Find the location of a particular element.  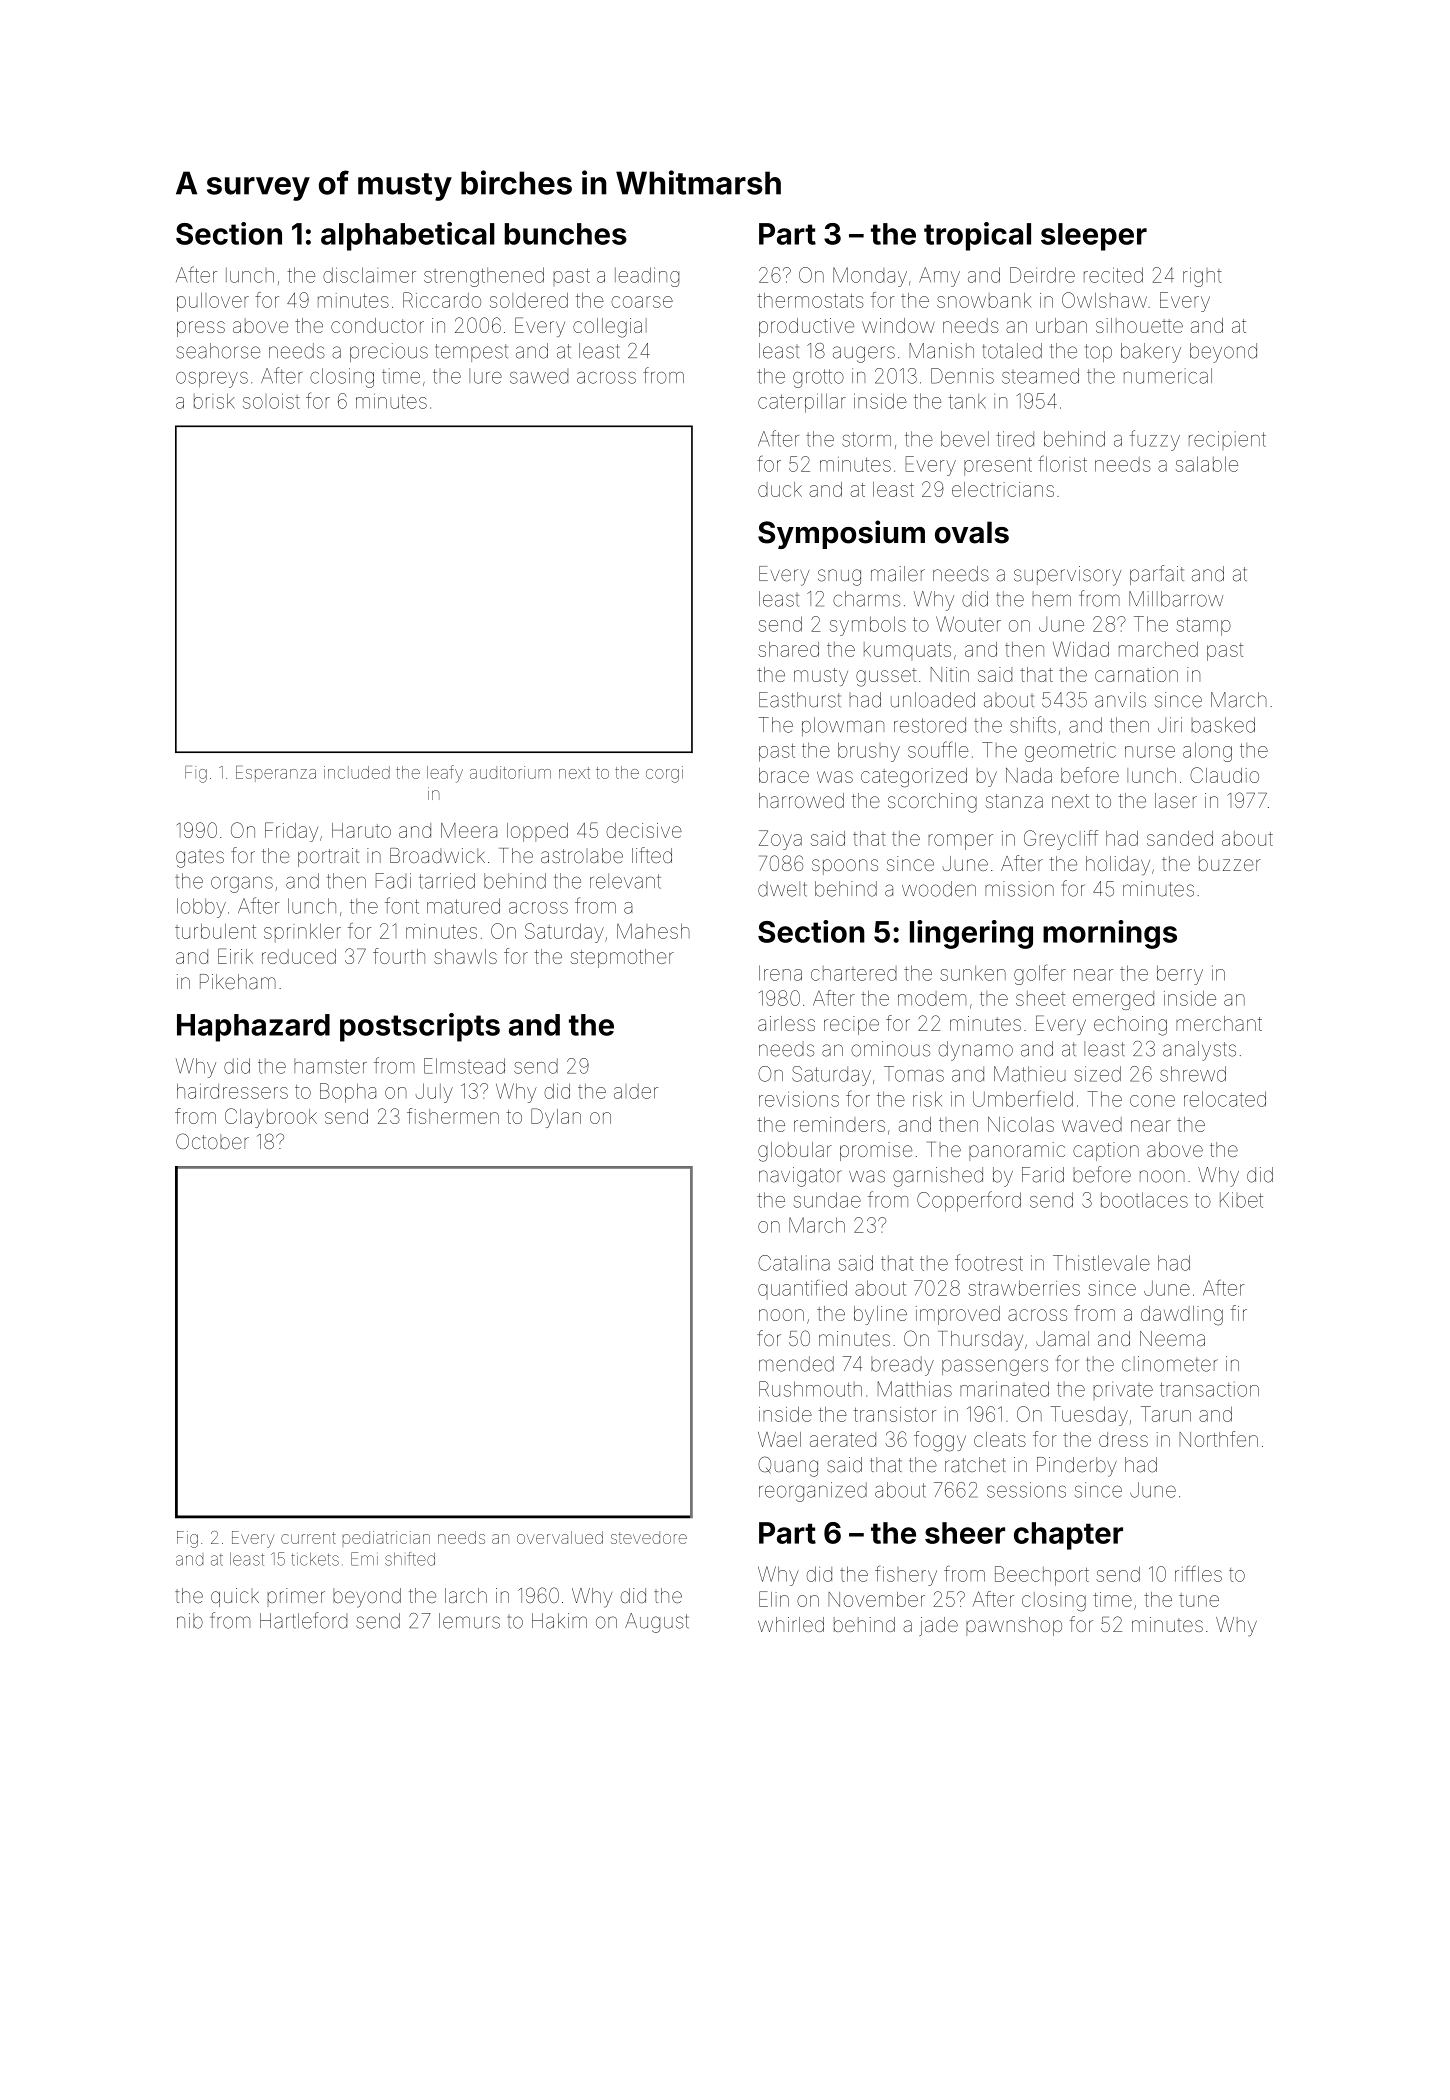

pullover is located at coordinates (213, 302).
